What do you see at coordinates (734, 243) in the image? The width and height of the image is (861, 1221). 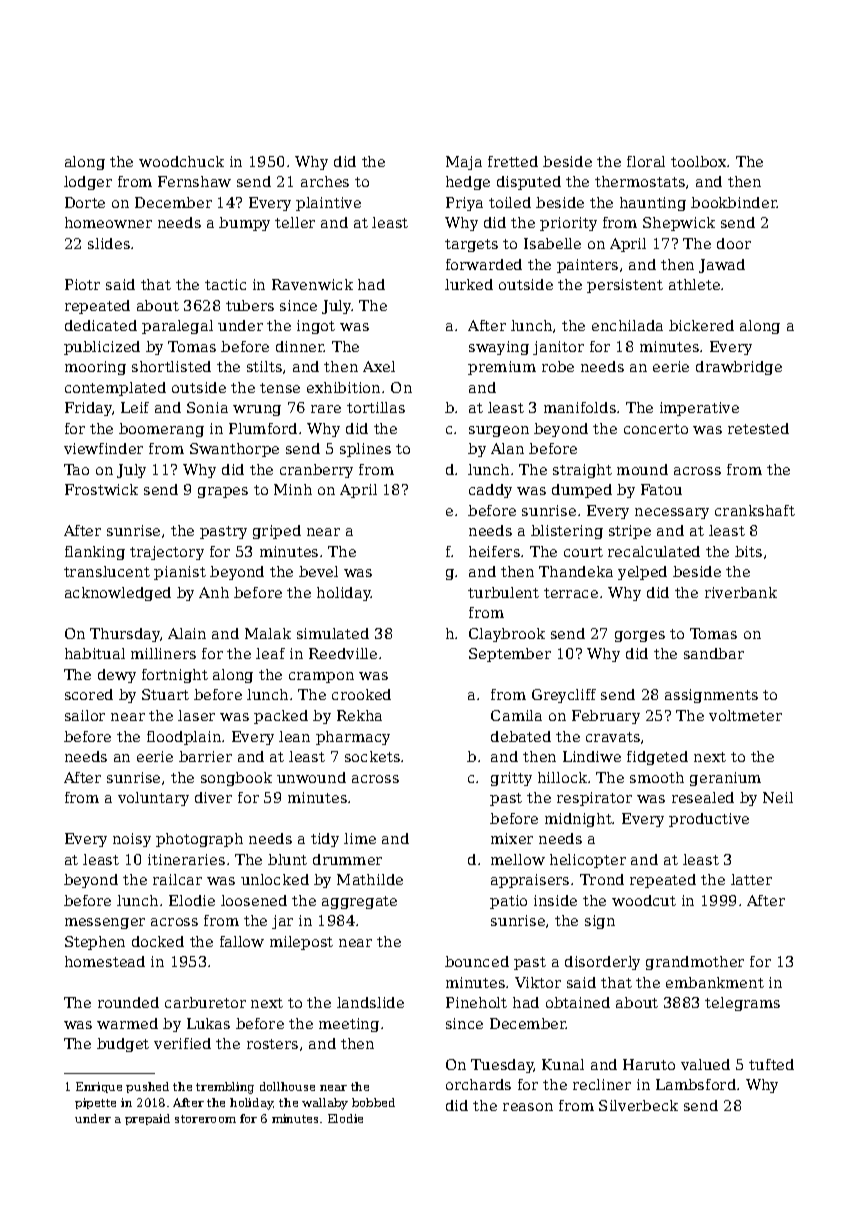 I see `door` at bounding box center [734, 243].
